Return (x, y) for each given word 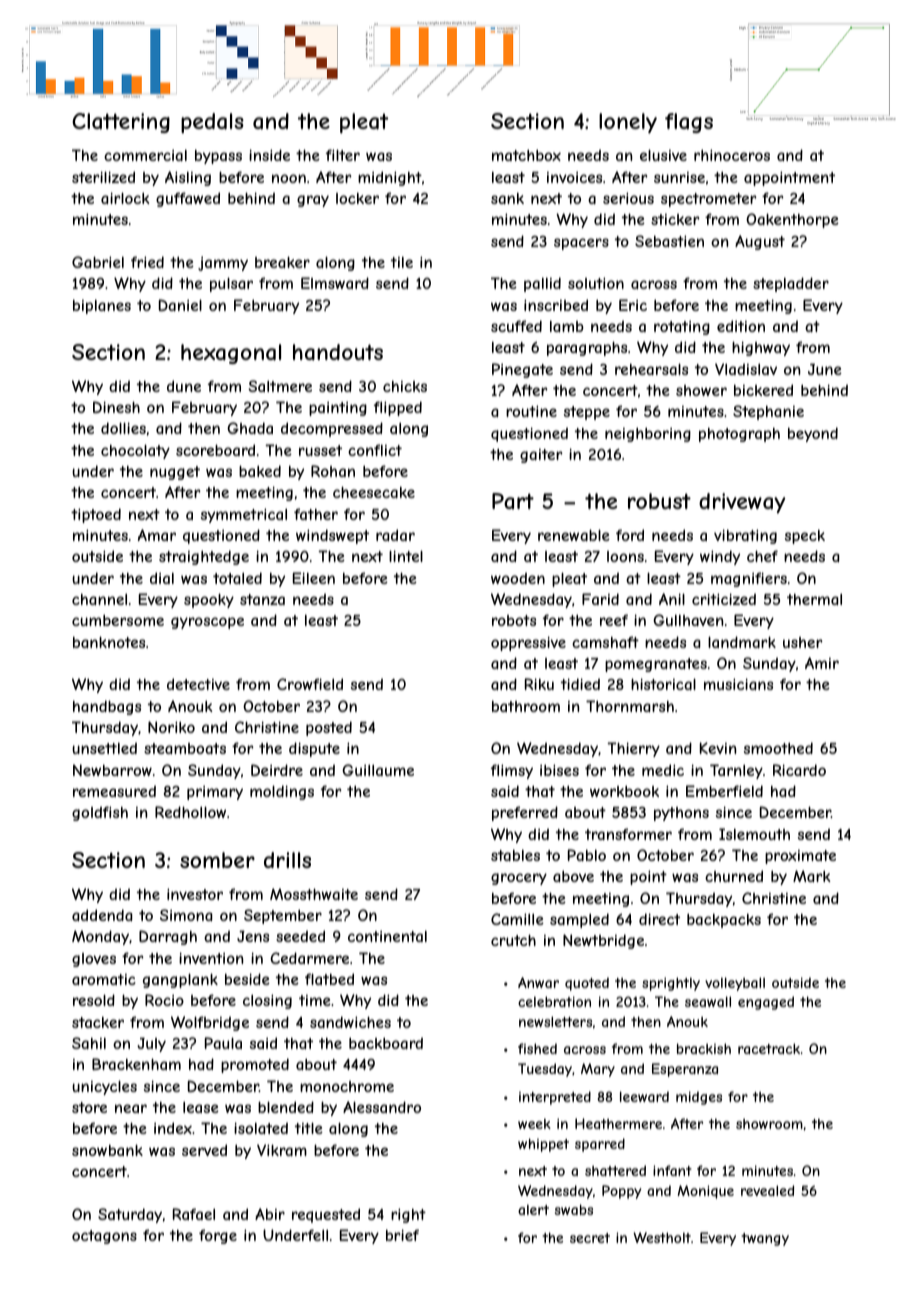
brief (402, 1235)
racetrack (769, 1048)
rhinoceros (732, 155)
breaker (282, 262)
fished (537, 1048)
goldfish (100, 813)
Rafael (194, 1214)
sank (507, 198)
